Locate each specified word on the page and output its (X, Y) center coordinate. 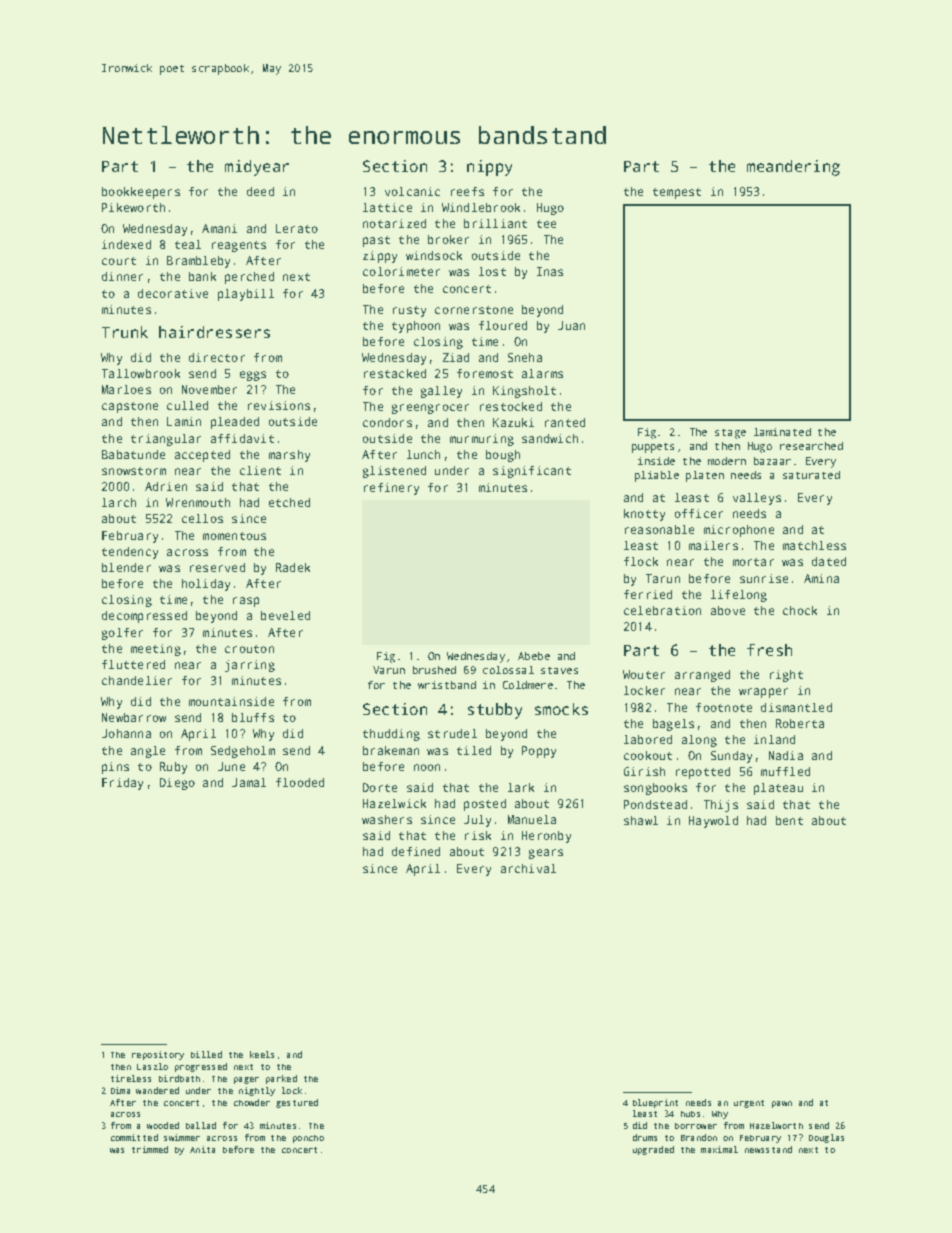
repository (158, 1055)
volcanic (412, 191)
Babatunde (133, 454)
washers (387, 819)
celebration (662, 610)
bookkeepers (141, 193)
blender (126, 567)
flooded (300, 782)
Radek (293, 567)
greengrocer (430, 409)
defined (416, 851)
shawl (641, 820)
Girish (644, 771)
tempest (677, 193)
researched (811, 446)
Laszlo (152, 1066)
